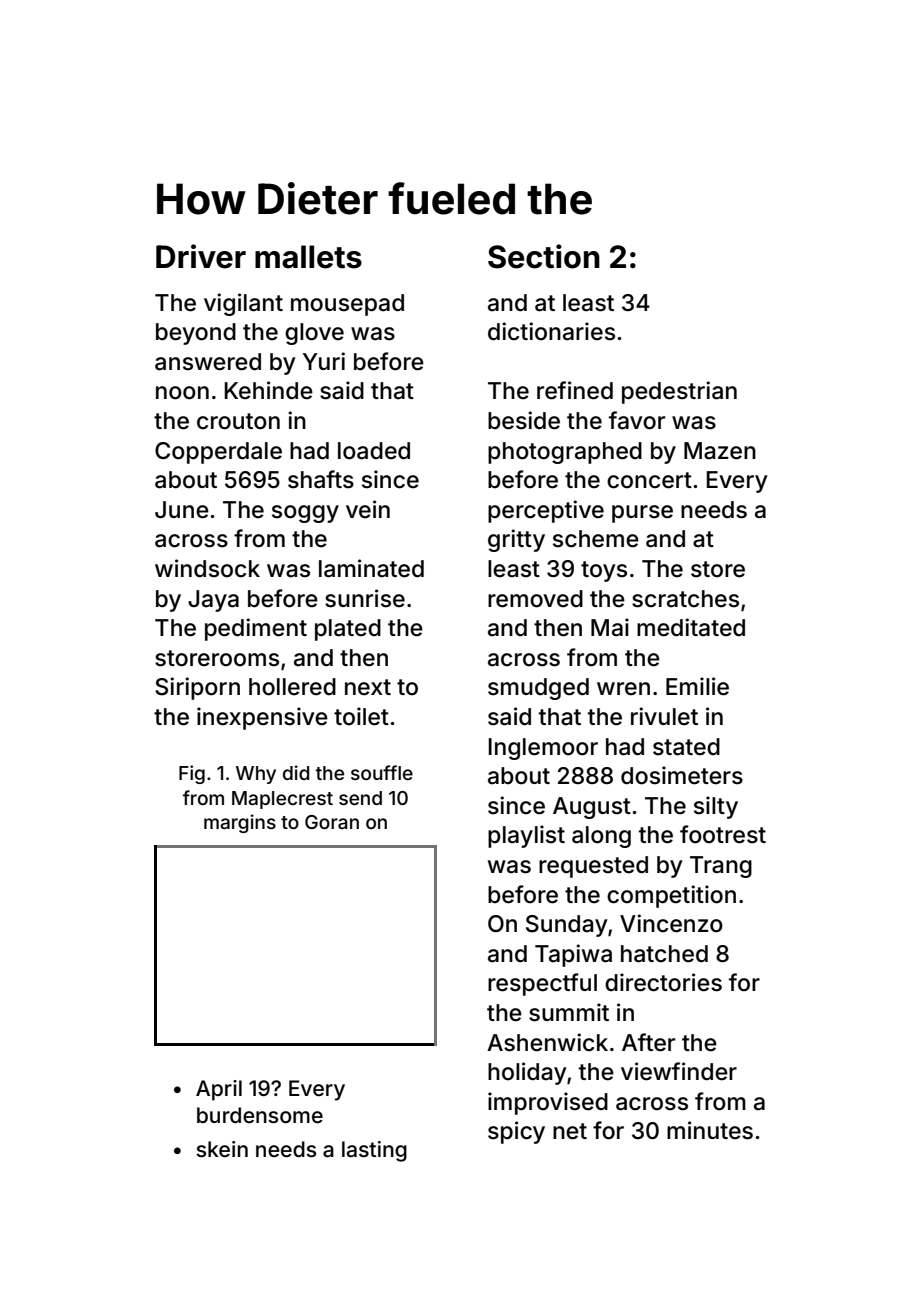 The height and width of the screenshot is (1311, 924). What do you see at coordinates (570, 1131) in the screenshot?
I see `net` at bounding box center [570, 1131].
